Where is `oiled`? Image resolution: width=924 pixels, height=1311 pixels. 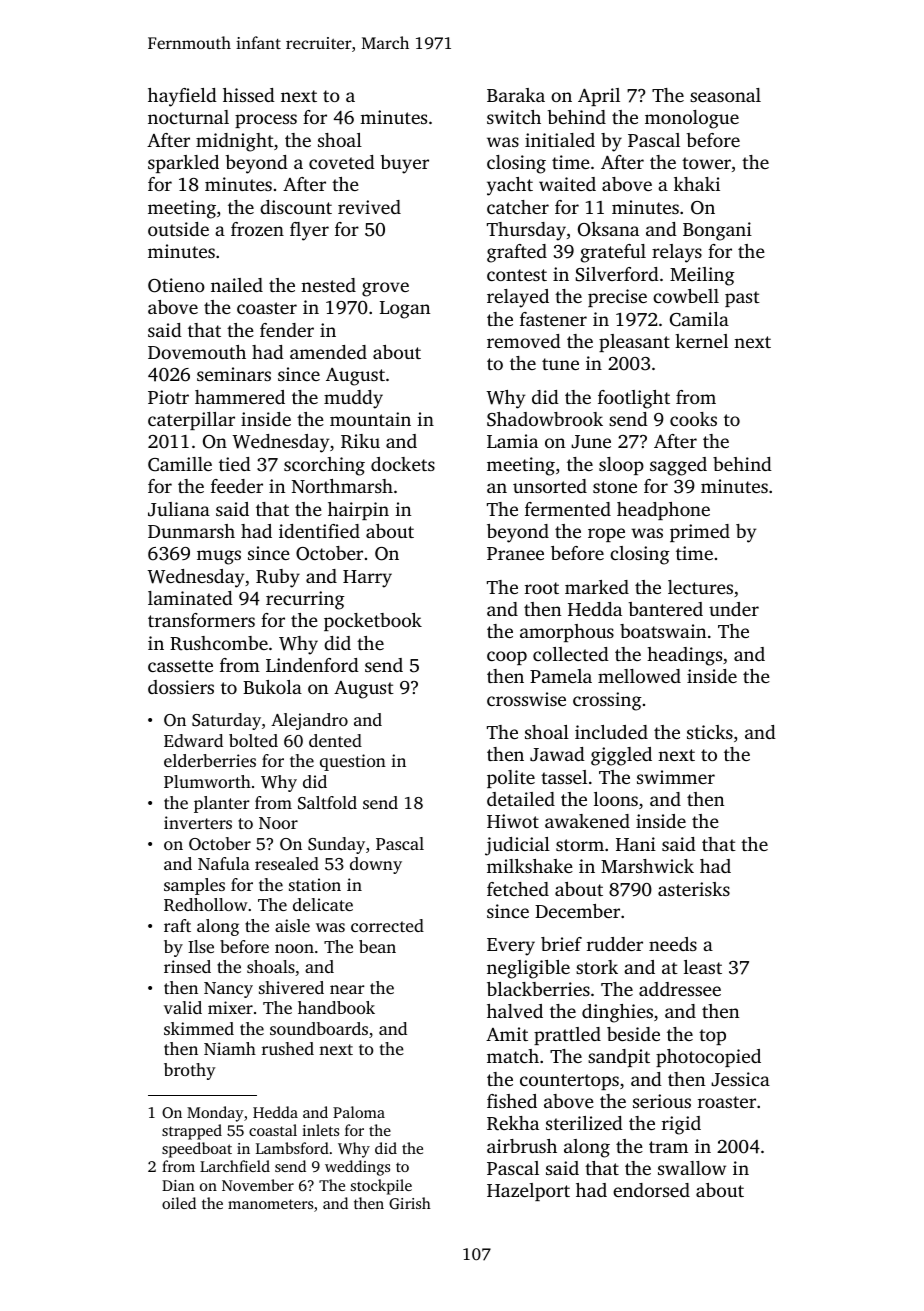
oiled is located at coordinates (179, 1203).
